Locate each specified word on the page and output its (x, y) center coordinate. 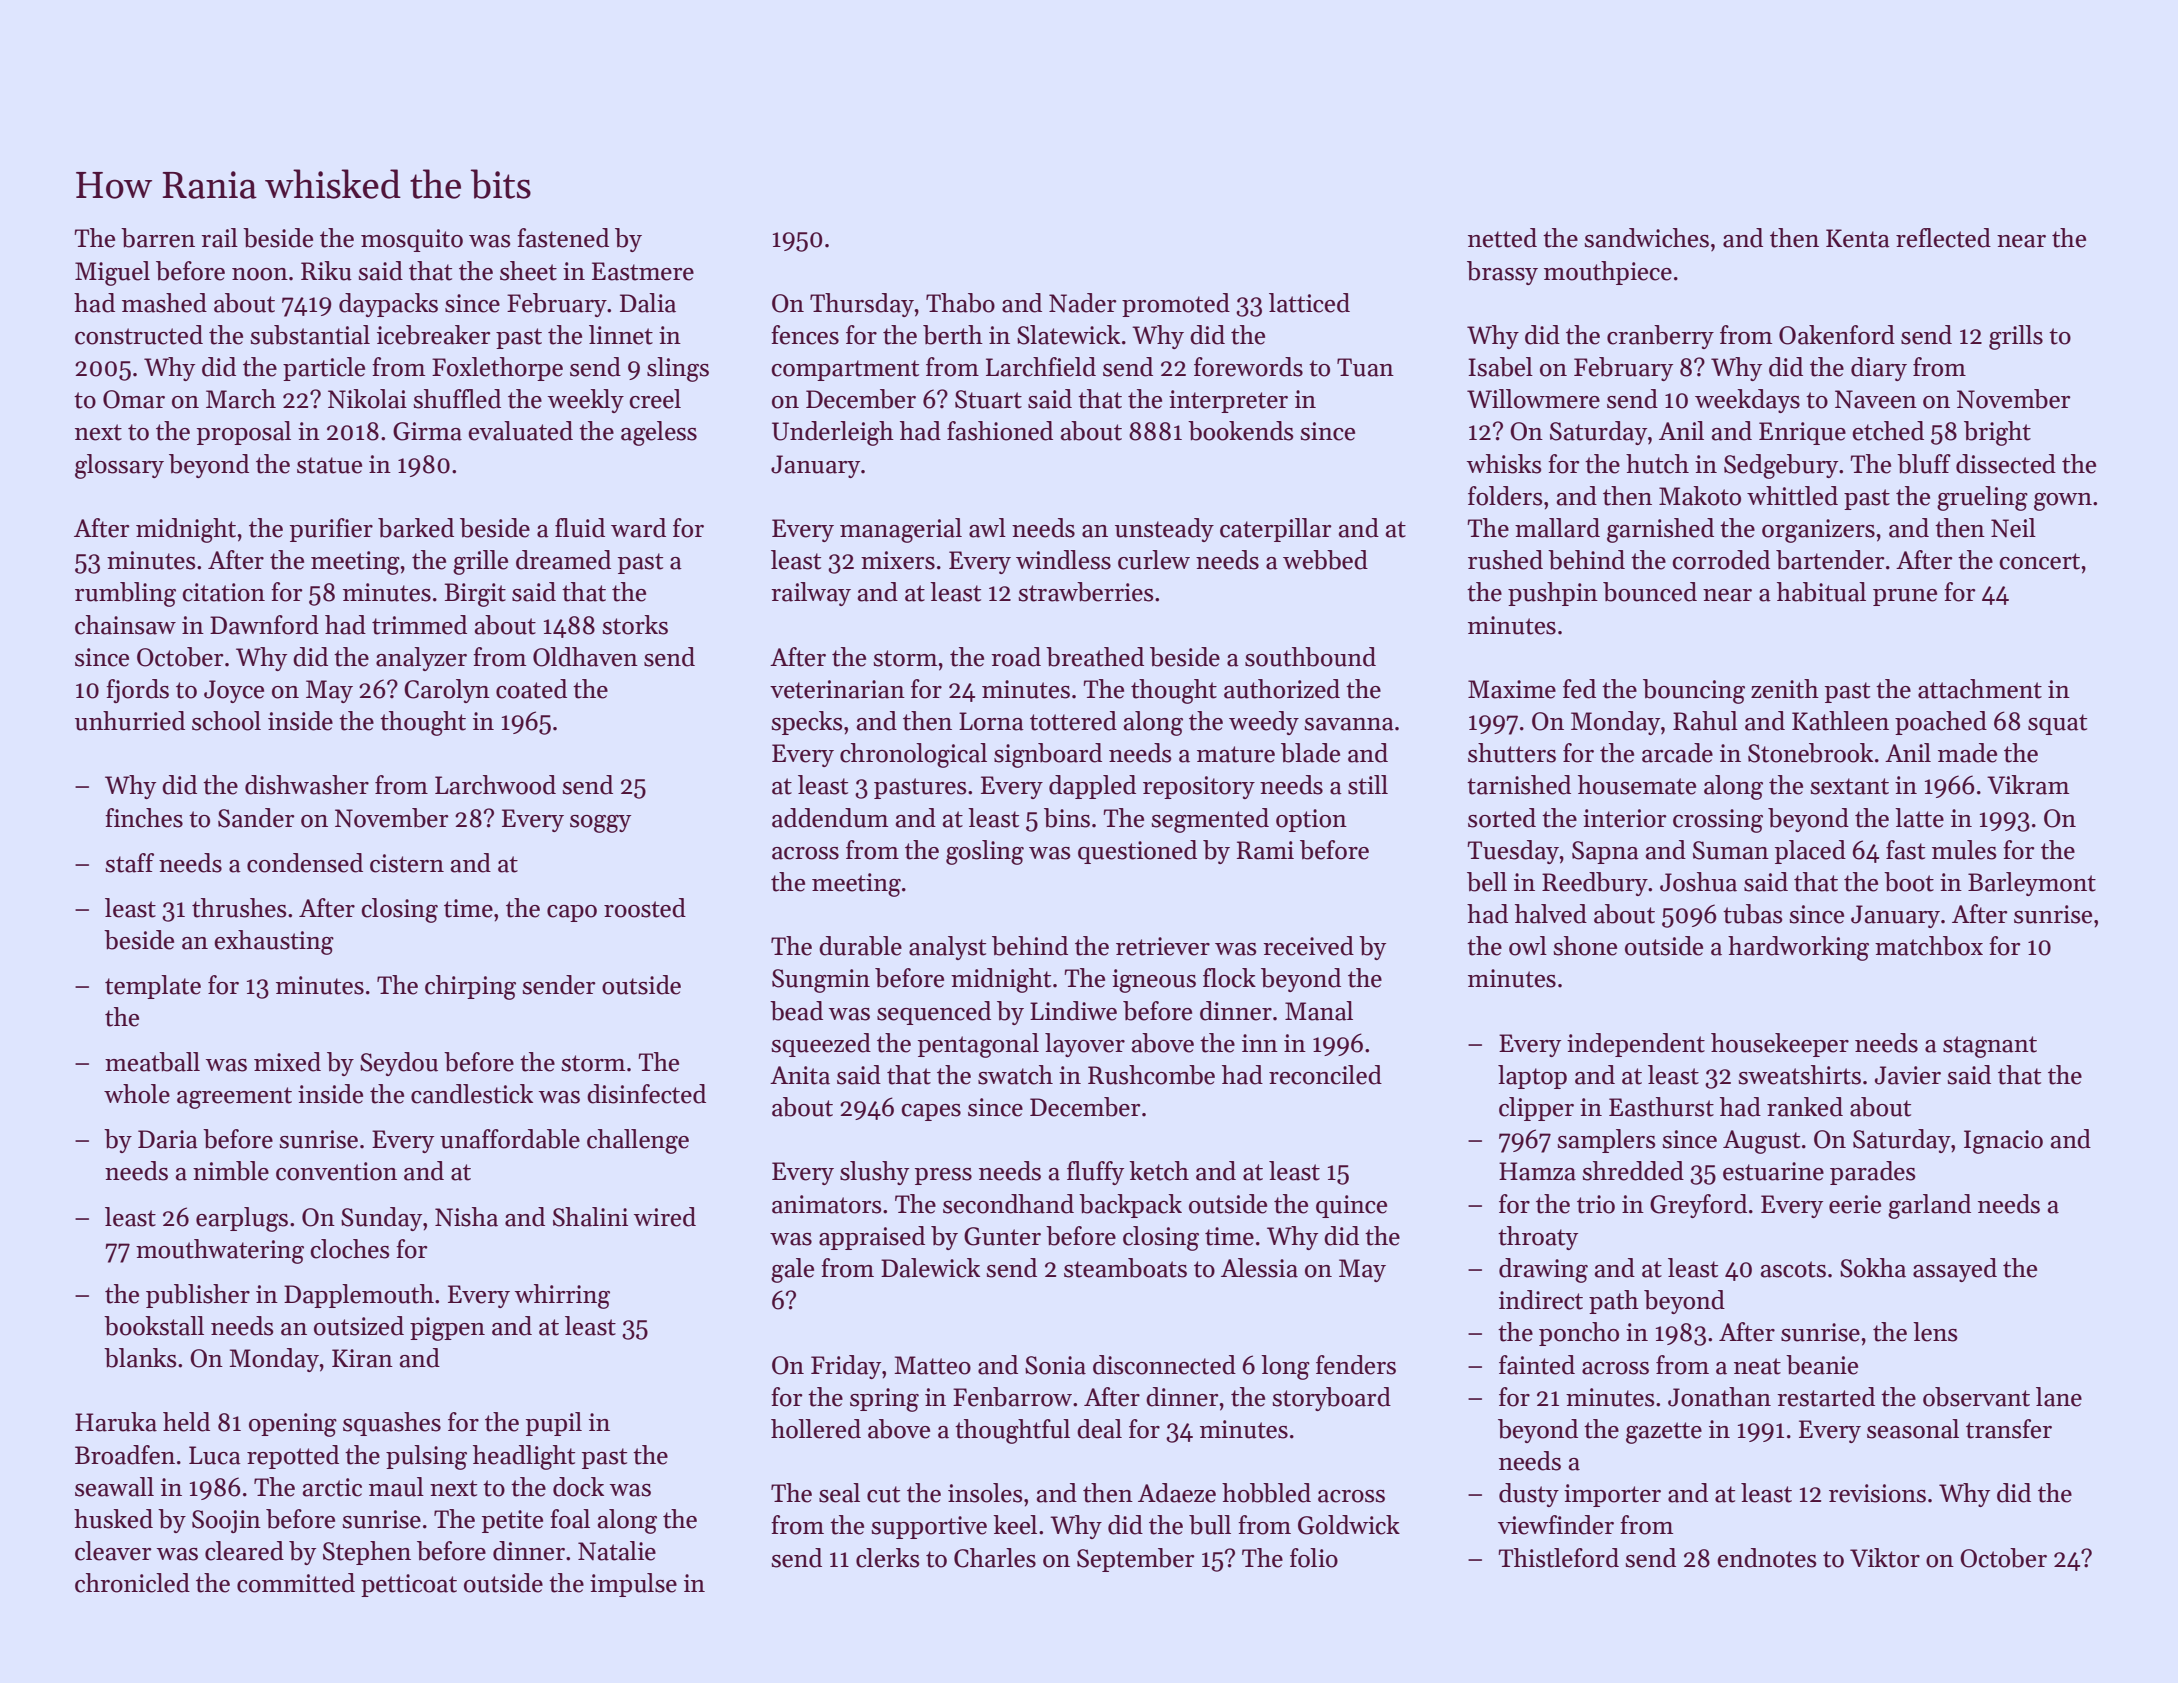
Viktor (1885, 1558)
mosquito (412, 240)
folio (1314, 1558)
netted (1502, 238)
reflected (1943, 238)
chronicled (132, 1583)
